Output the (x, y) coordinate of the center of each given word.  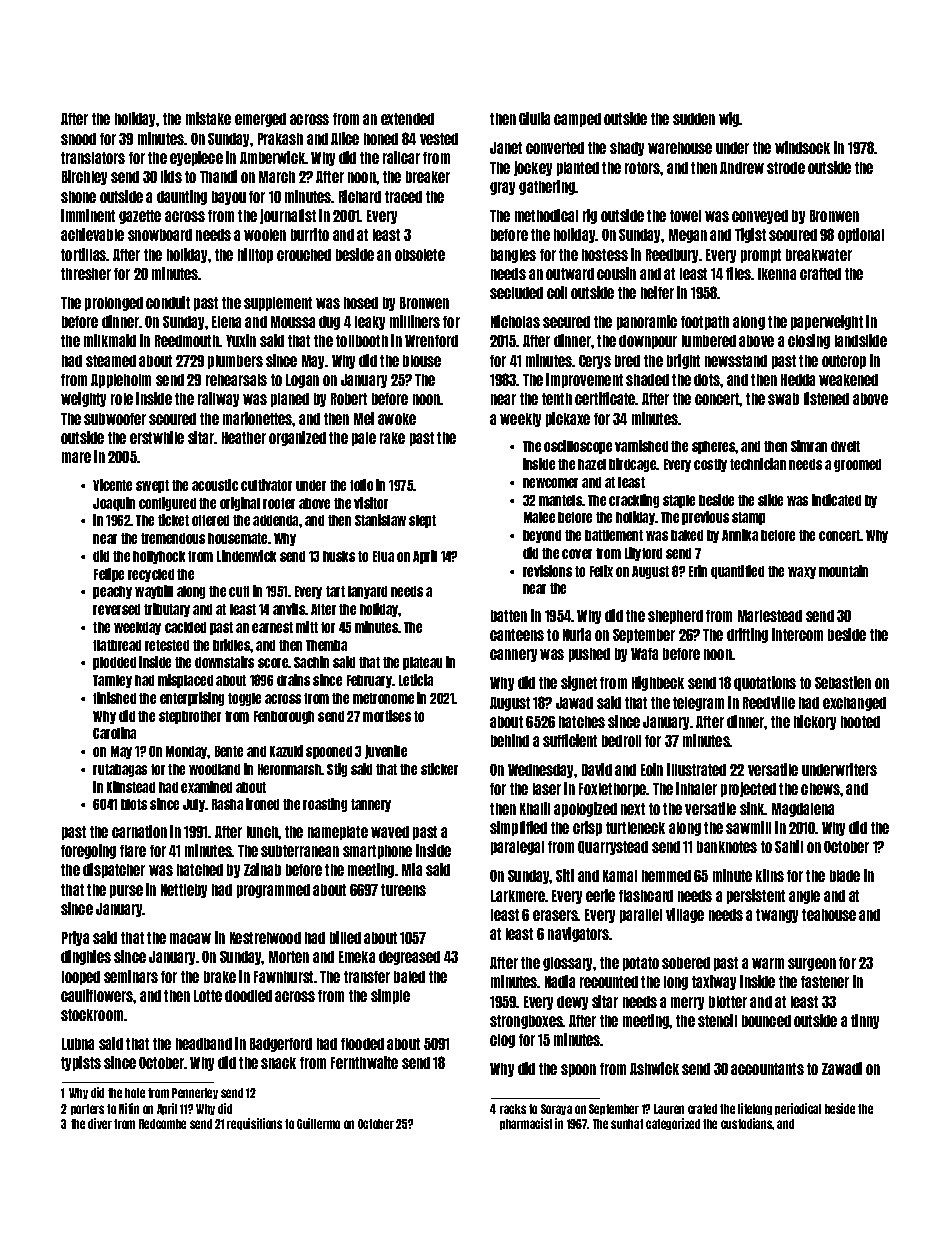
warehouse (680, 148)
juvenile (386, 752)
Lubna (78, 1044)
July (194, 805)
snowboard (160, 235)
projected (748, 789)
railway (218, 399)
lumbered (709, 341)
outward (570, 274)
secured (566, 322)
